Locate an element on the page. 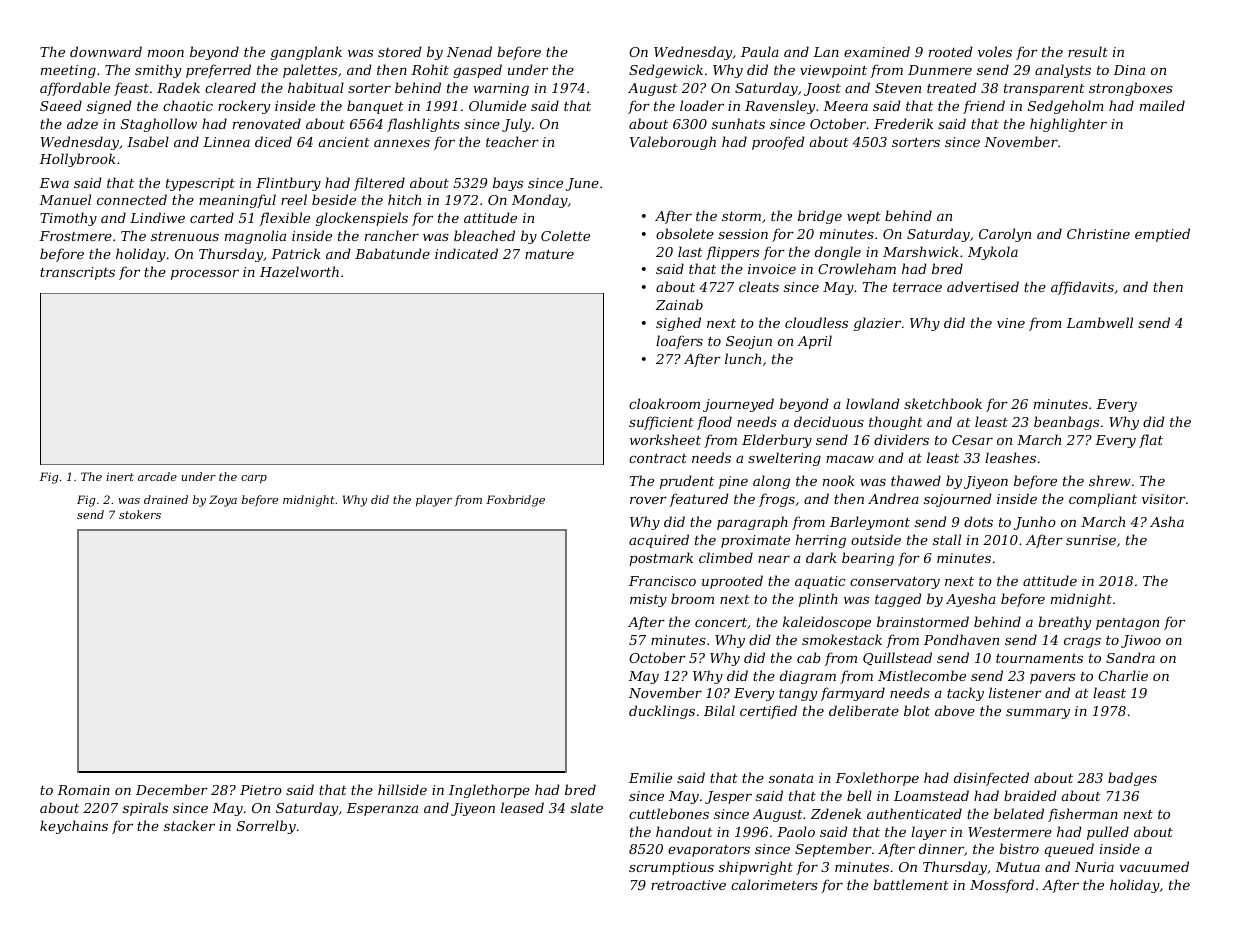 The image size is (1233, 952). glazier is located at coordinates (877, 324).
